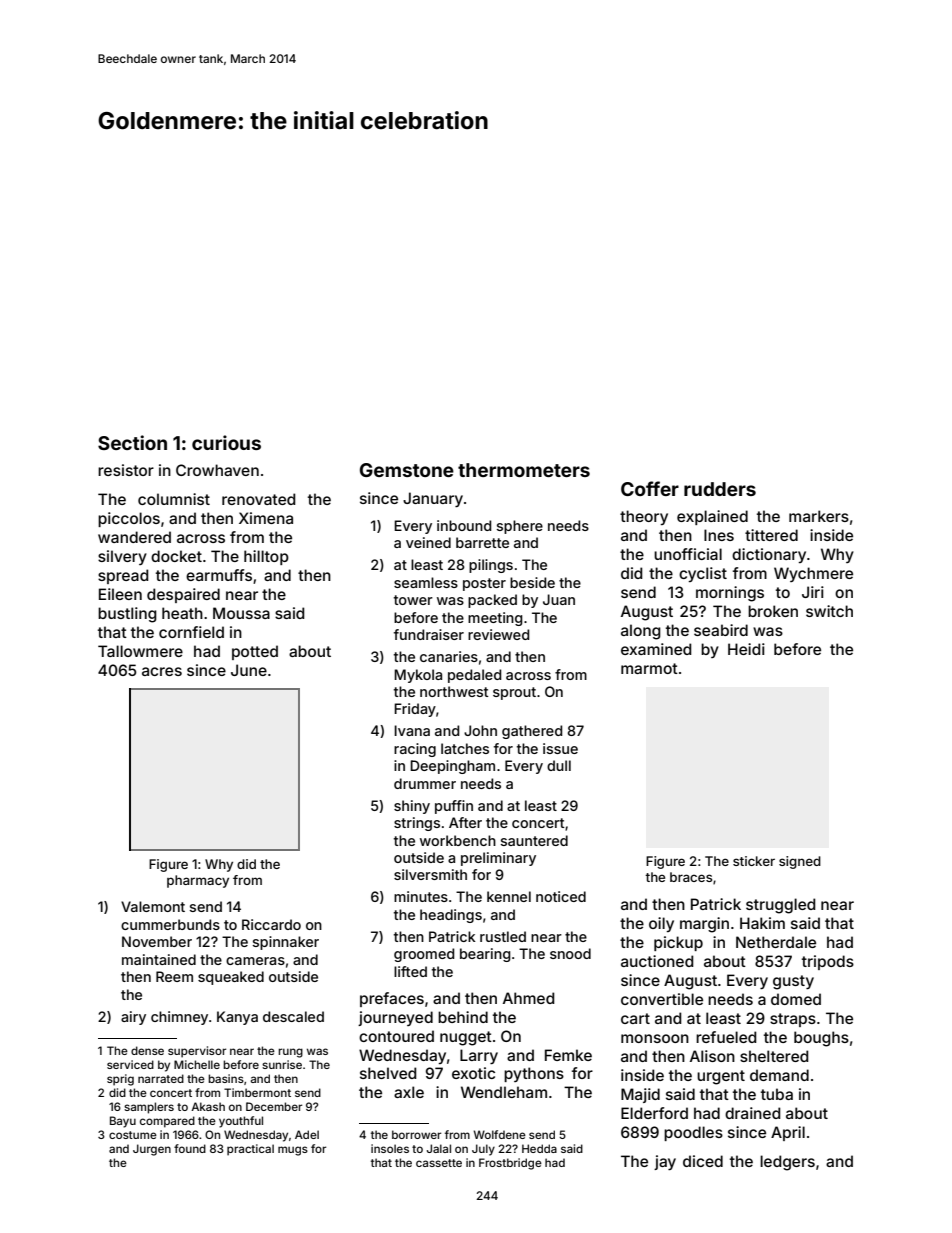 The image size is (952, 1233). I want to click on Ahmed, so click(529, 998).
